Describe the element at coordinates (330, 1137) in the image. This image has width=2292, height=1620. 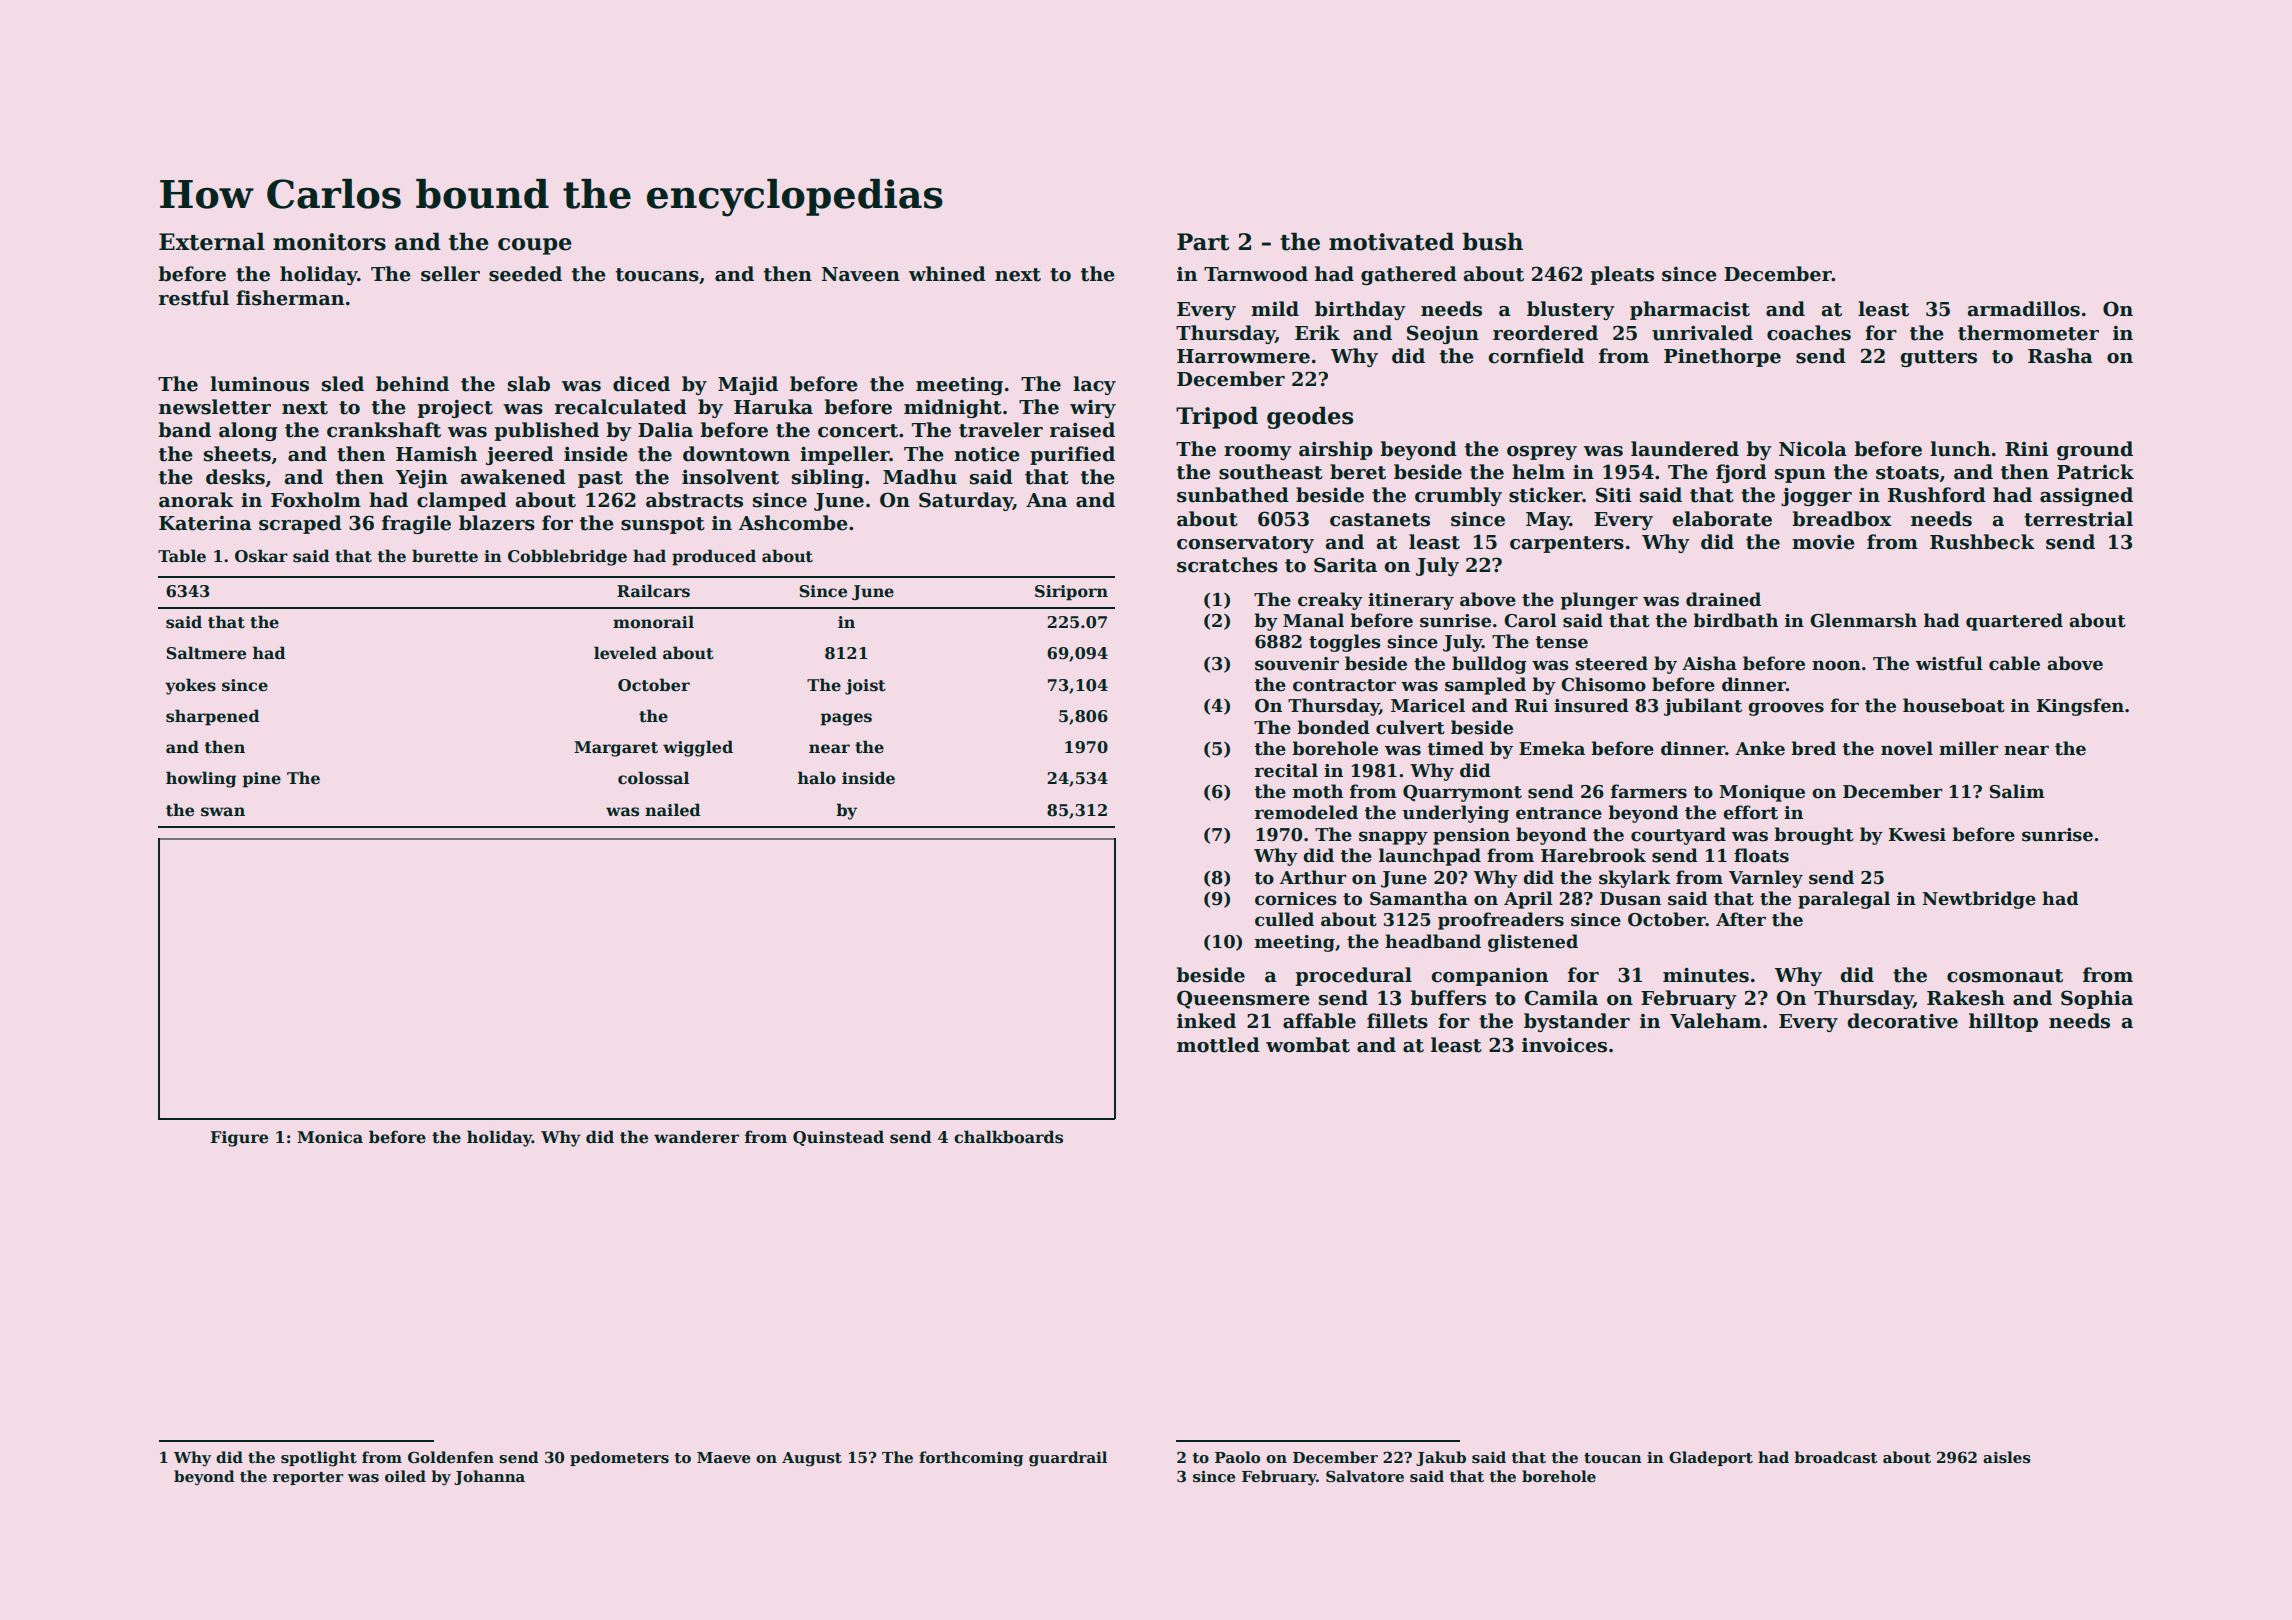
I see `Monica` at that location.
